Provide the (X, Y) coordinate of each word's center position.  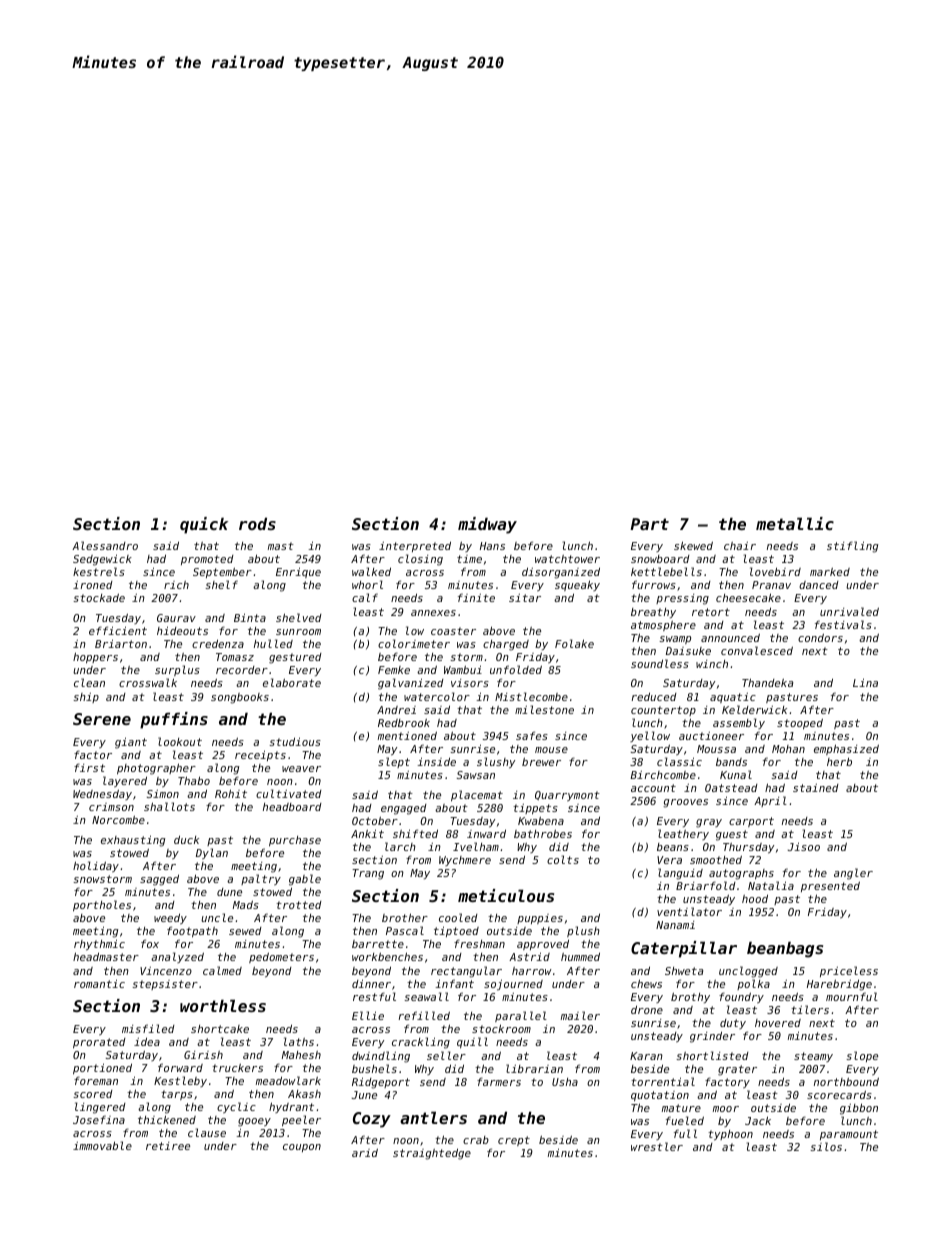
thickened (167, 1119)
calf (365, 597)
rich (176, 585)
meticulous (506, 895)
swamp (675, 640)
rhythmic (99, 944)
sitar (525, 598)
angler (853, 874)
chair (740, 546)
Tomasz (235, 657)
